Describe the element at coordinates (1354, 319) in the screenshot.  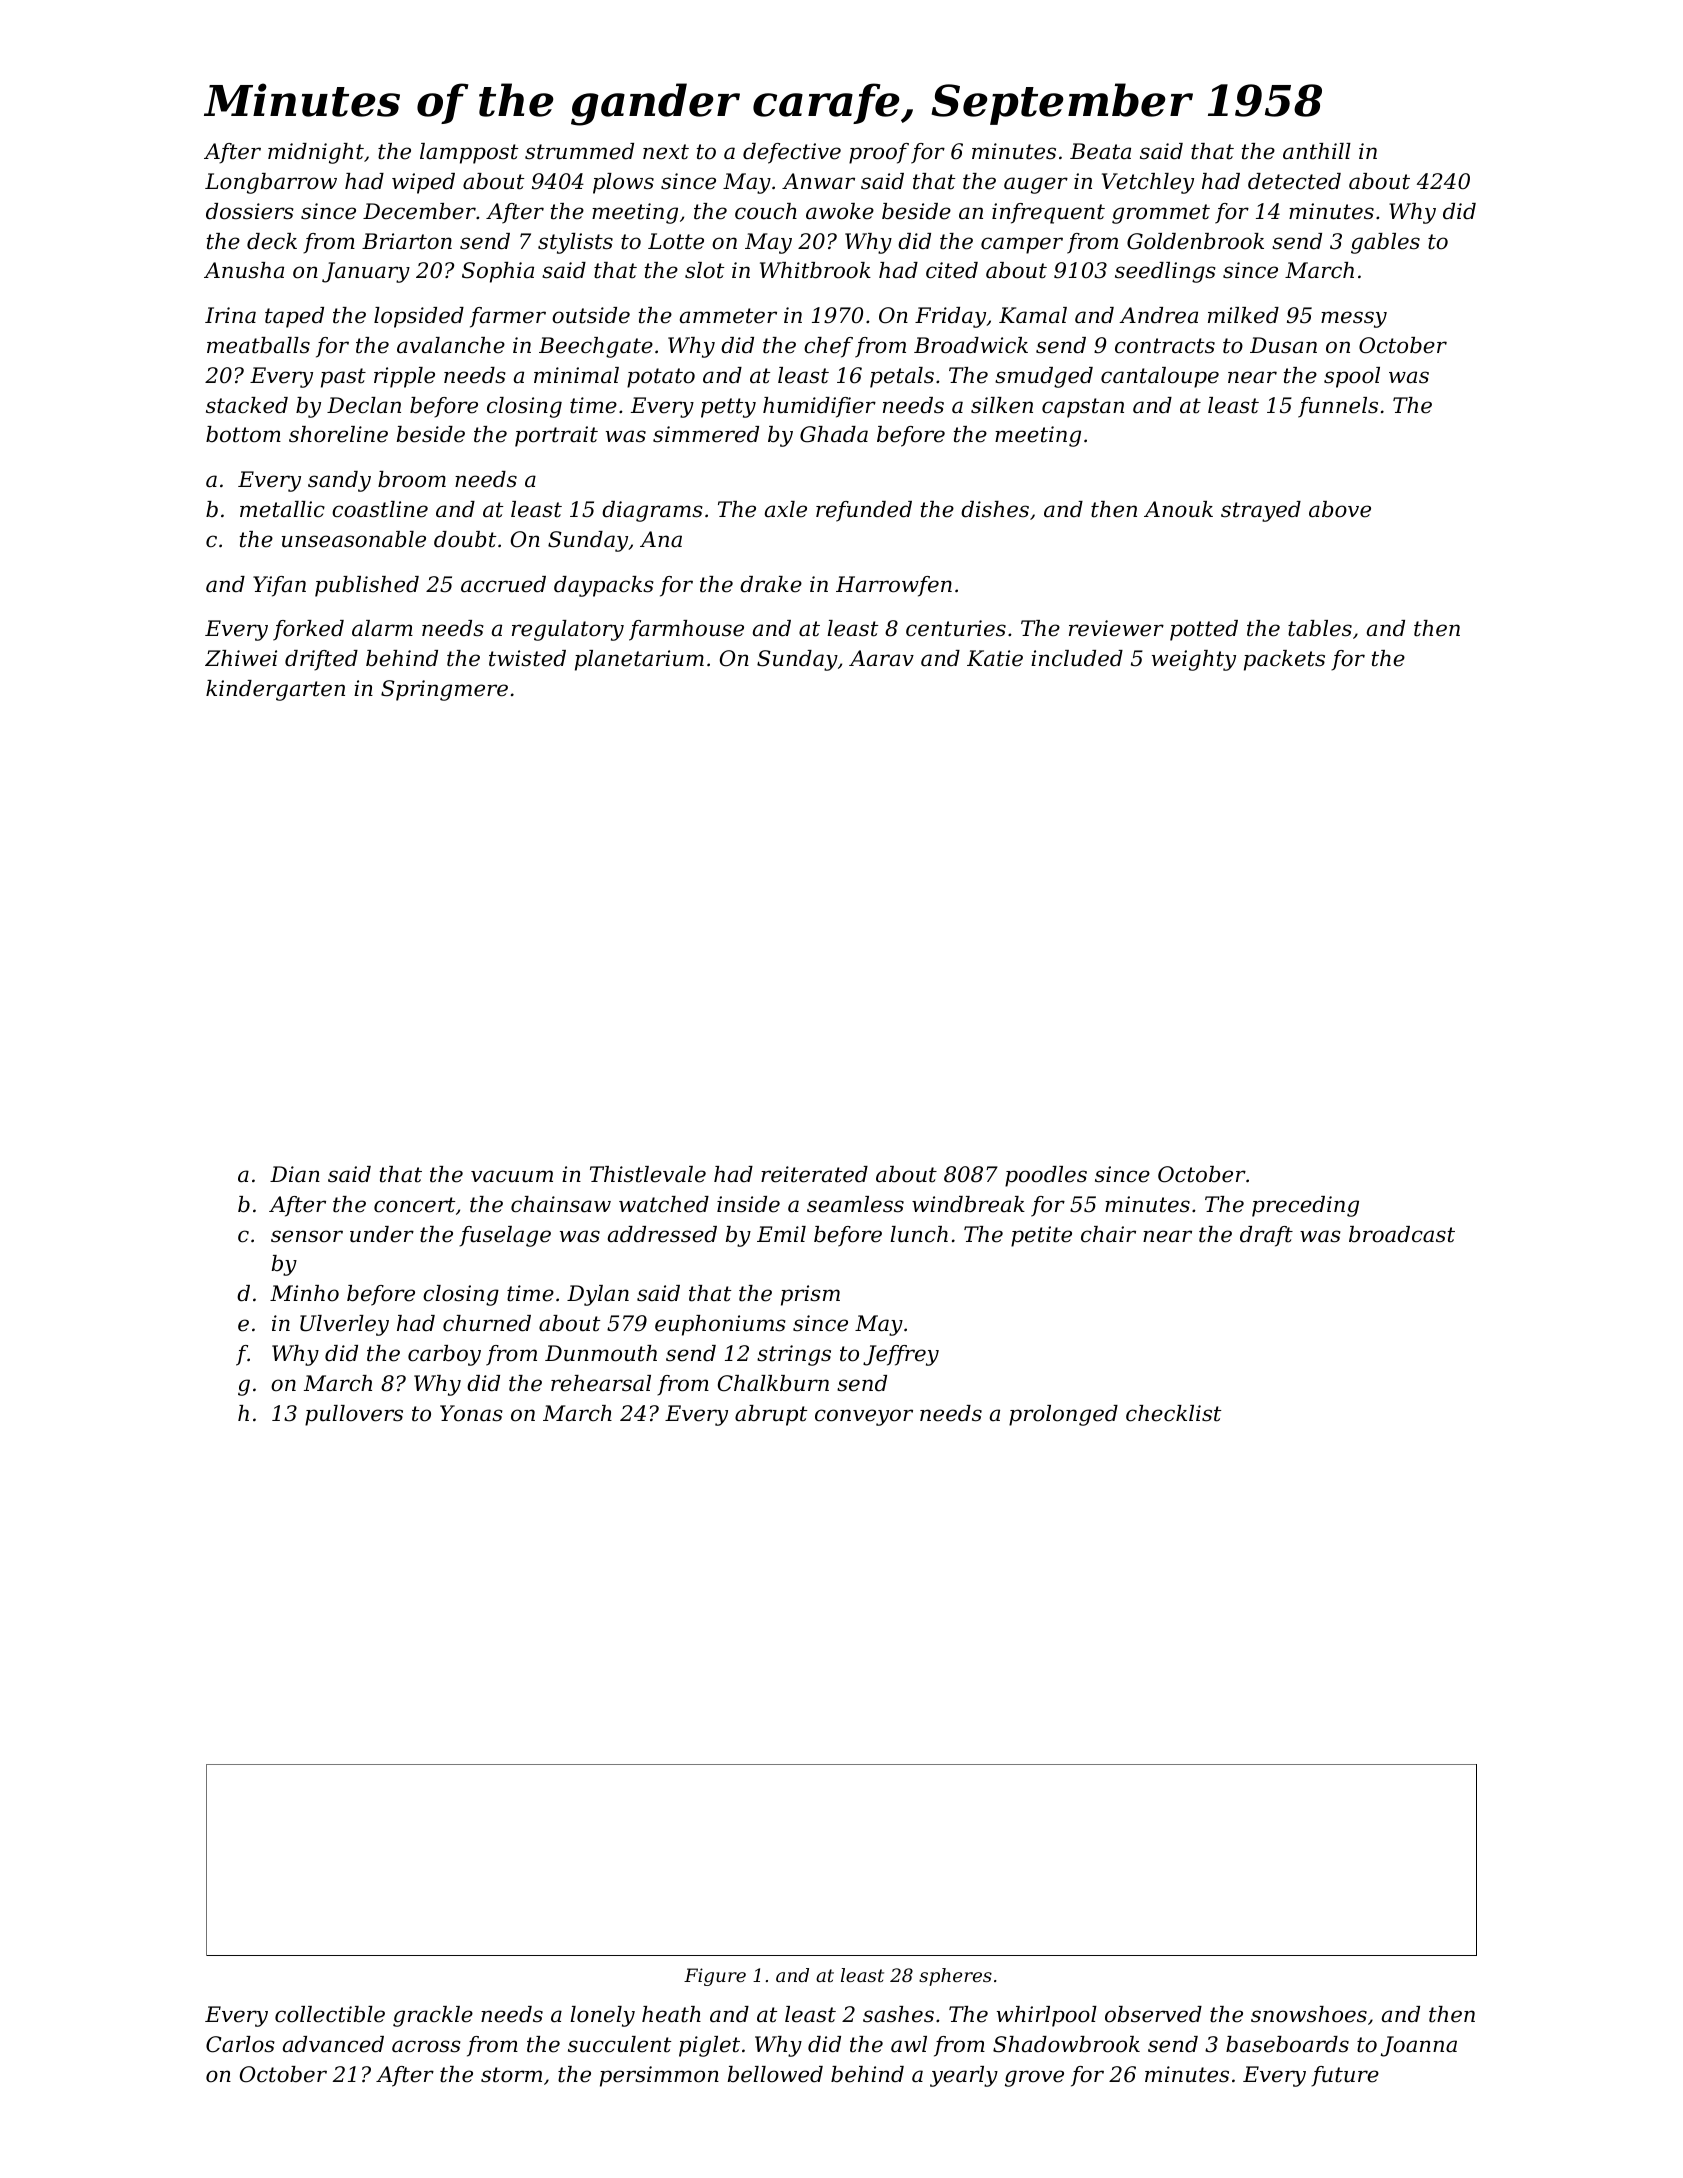
I see `messy` at that location.
